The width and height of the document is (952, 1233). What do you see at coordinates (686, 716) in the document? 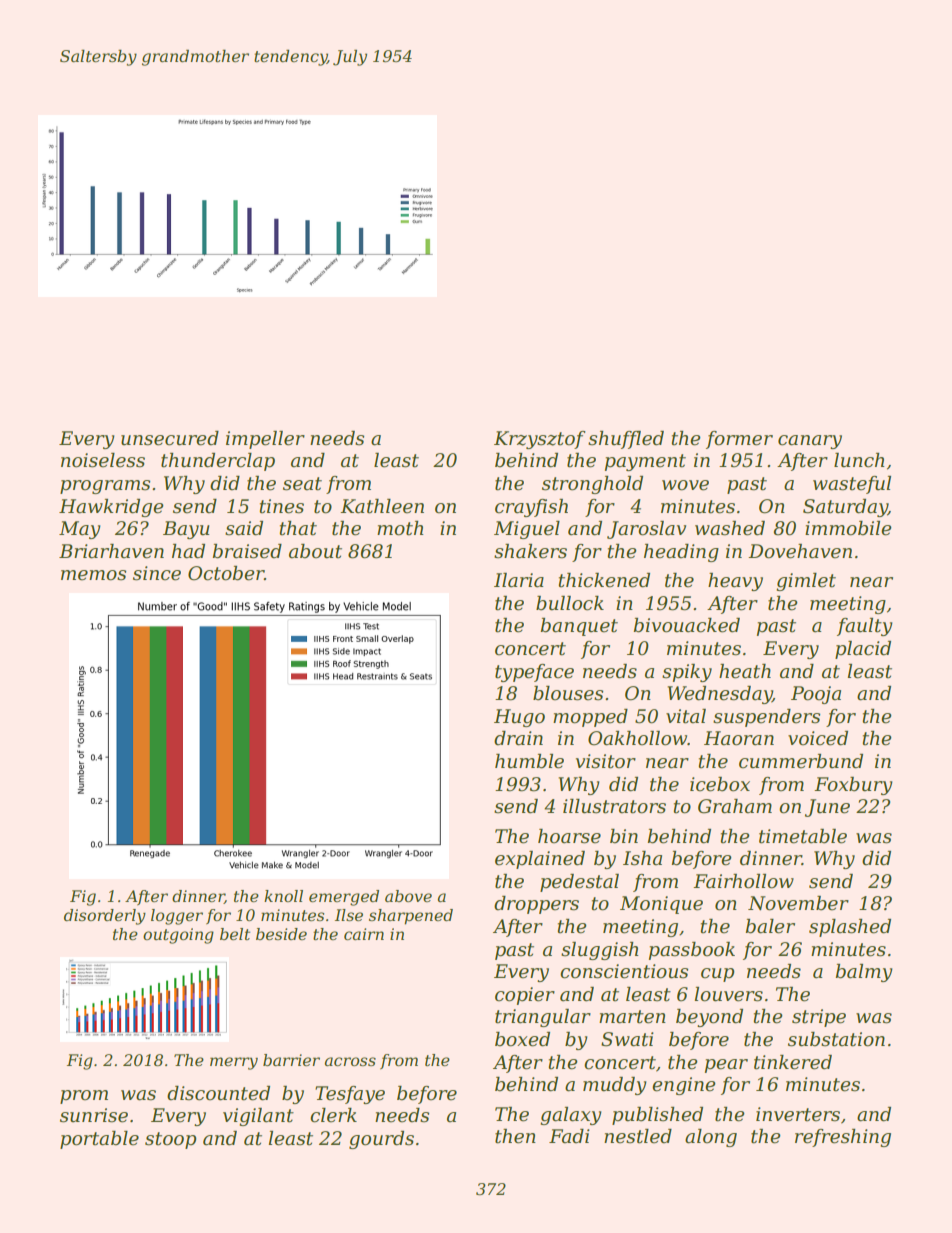
I see `vital` at bounding box center [686, 716].
